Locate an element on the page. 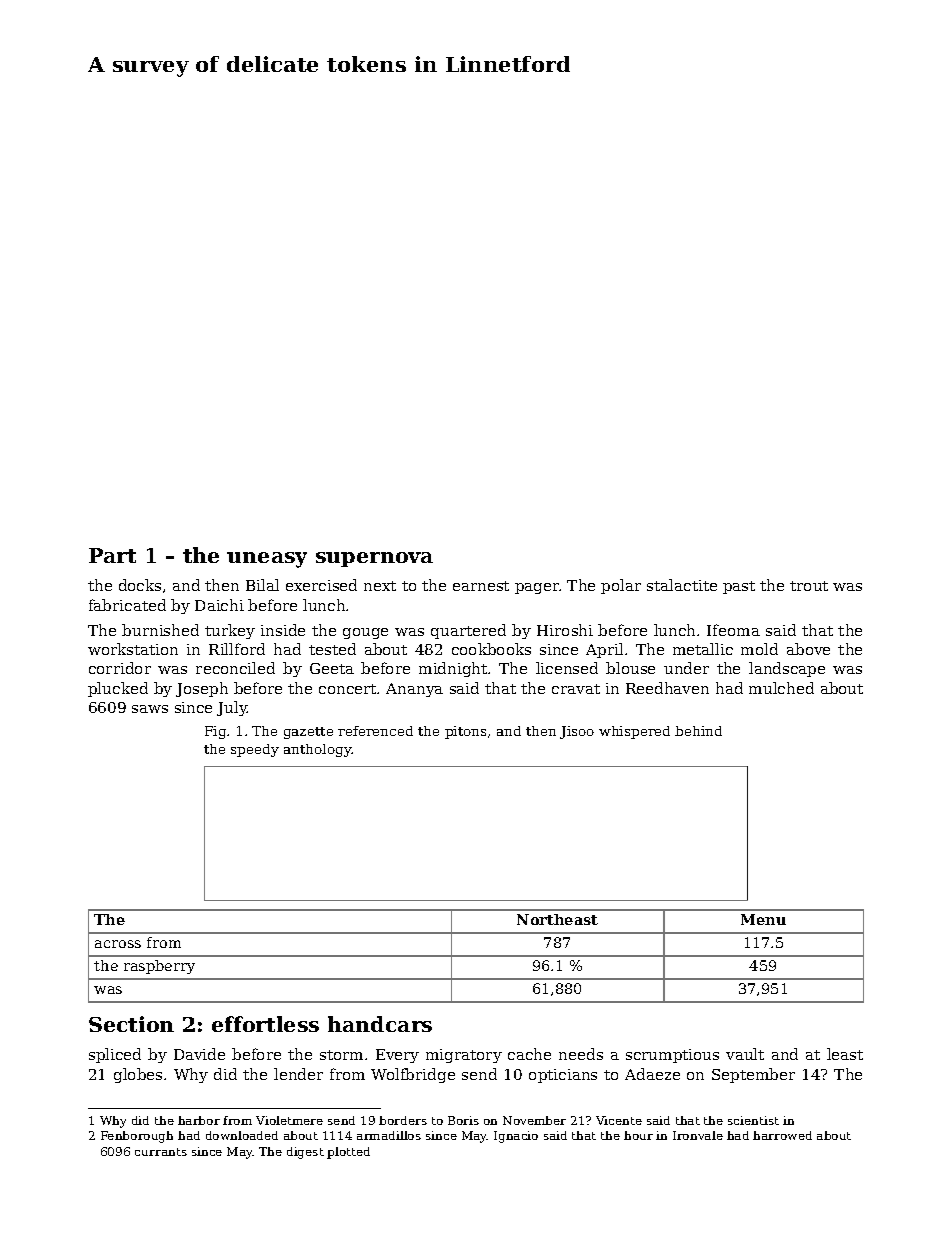  saws is located at coordinates (150, 709).
